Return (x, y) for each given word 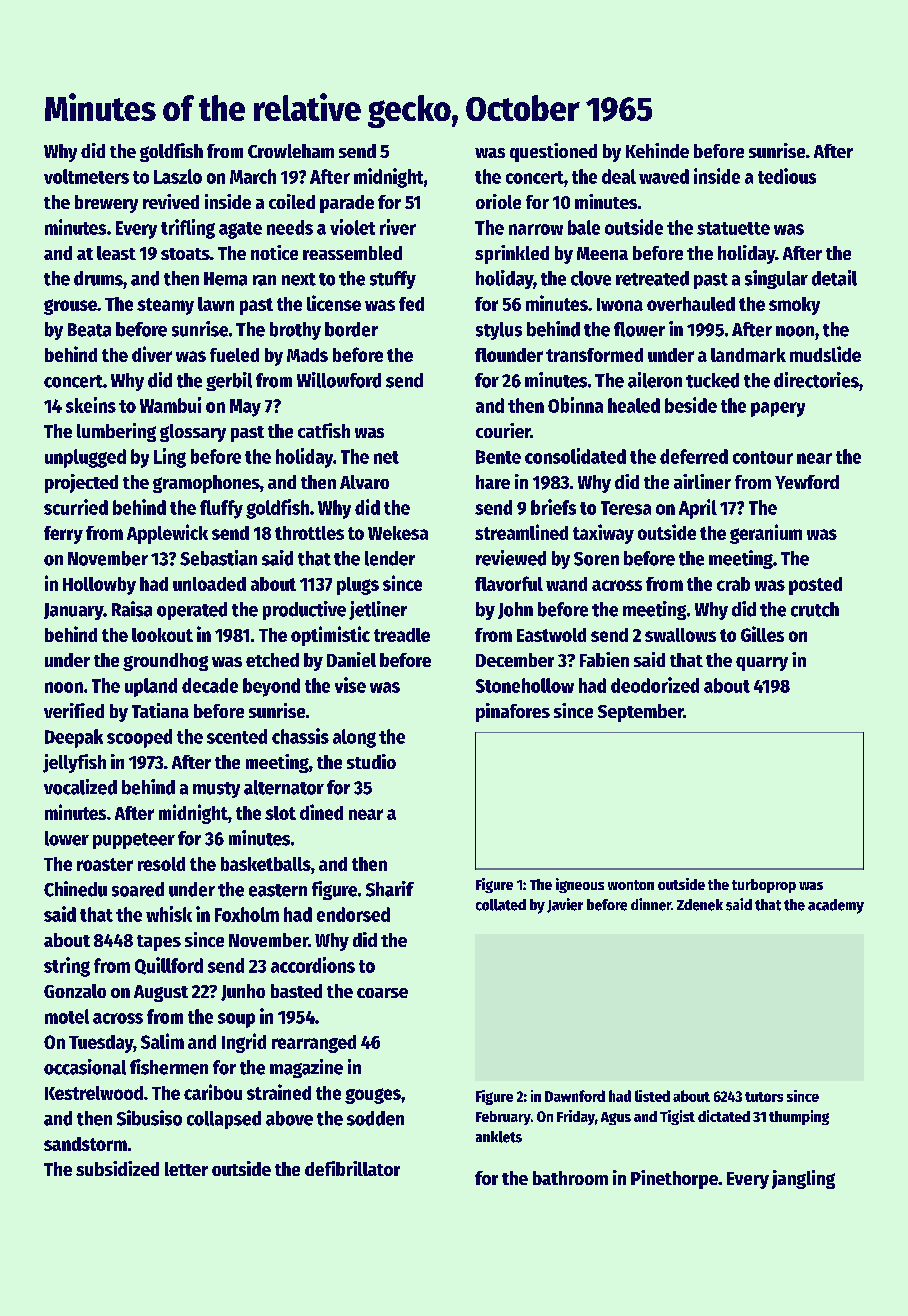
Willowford (339, 380)
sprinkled (512, 254)
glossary (193, 433)
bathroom (570, 1178)
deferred (694, 456)
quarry (762, 664)
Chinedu (75, 889)
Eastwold (551, 635)
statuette (733, 228)
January (73, 611)
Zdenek (700, 905)
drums (98, 278)
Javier (565, 905)
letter (186, 1169)
